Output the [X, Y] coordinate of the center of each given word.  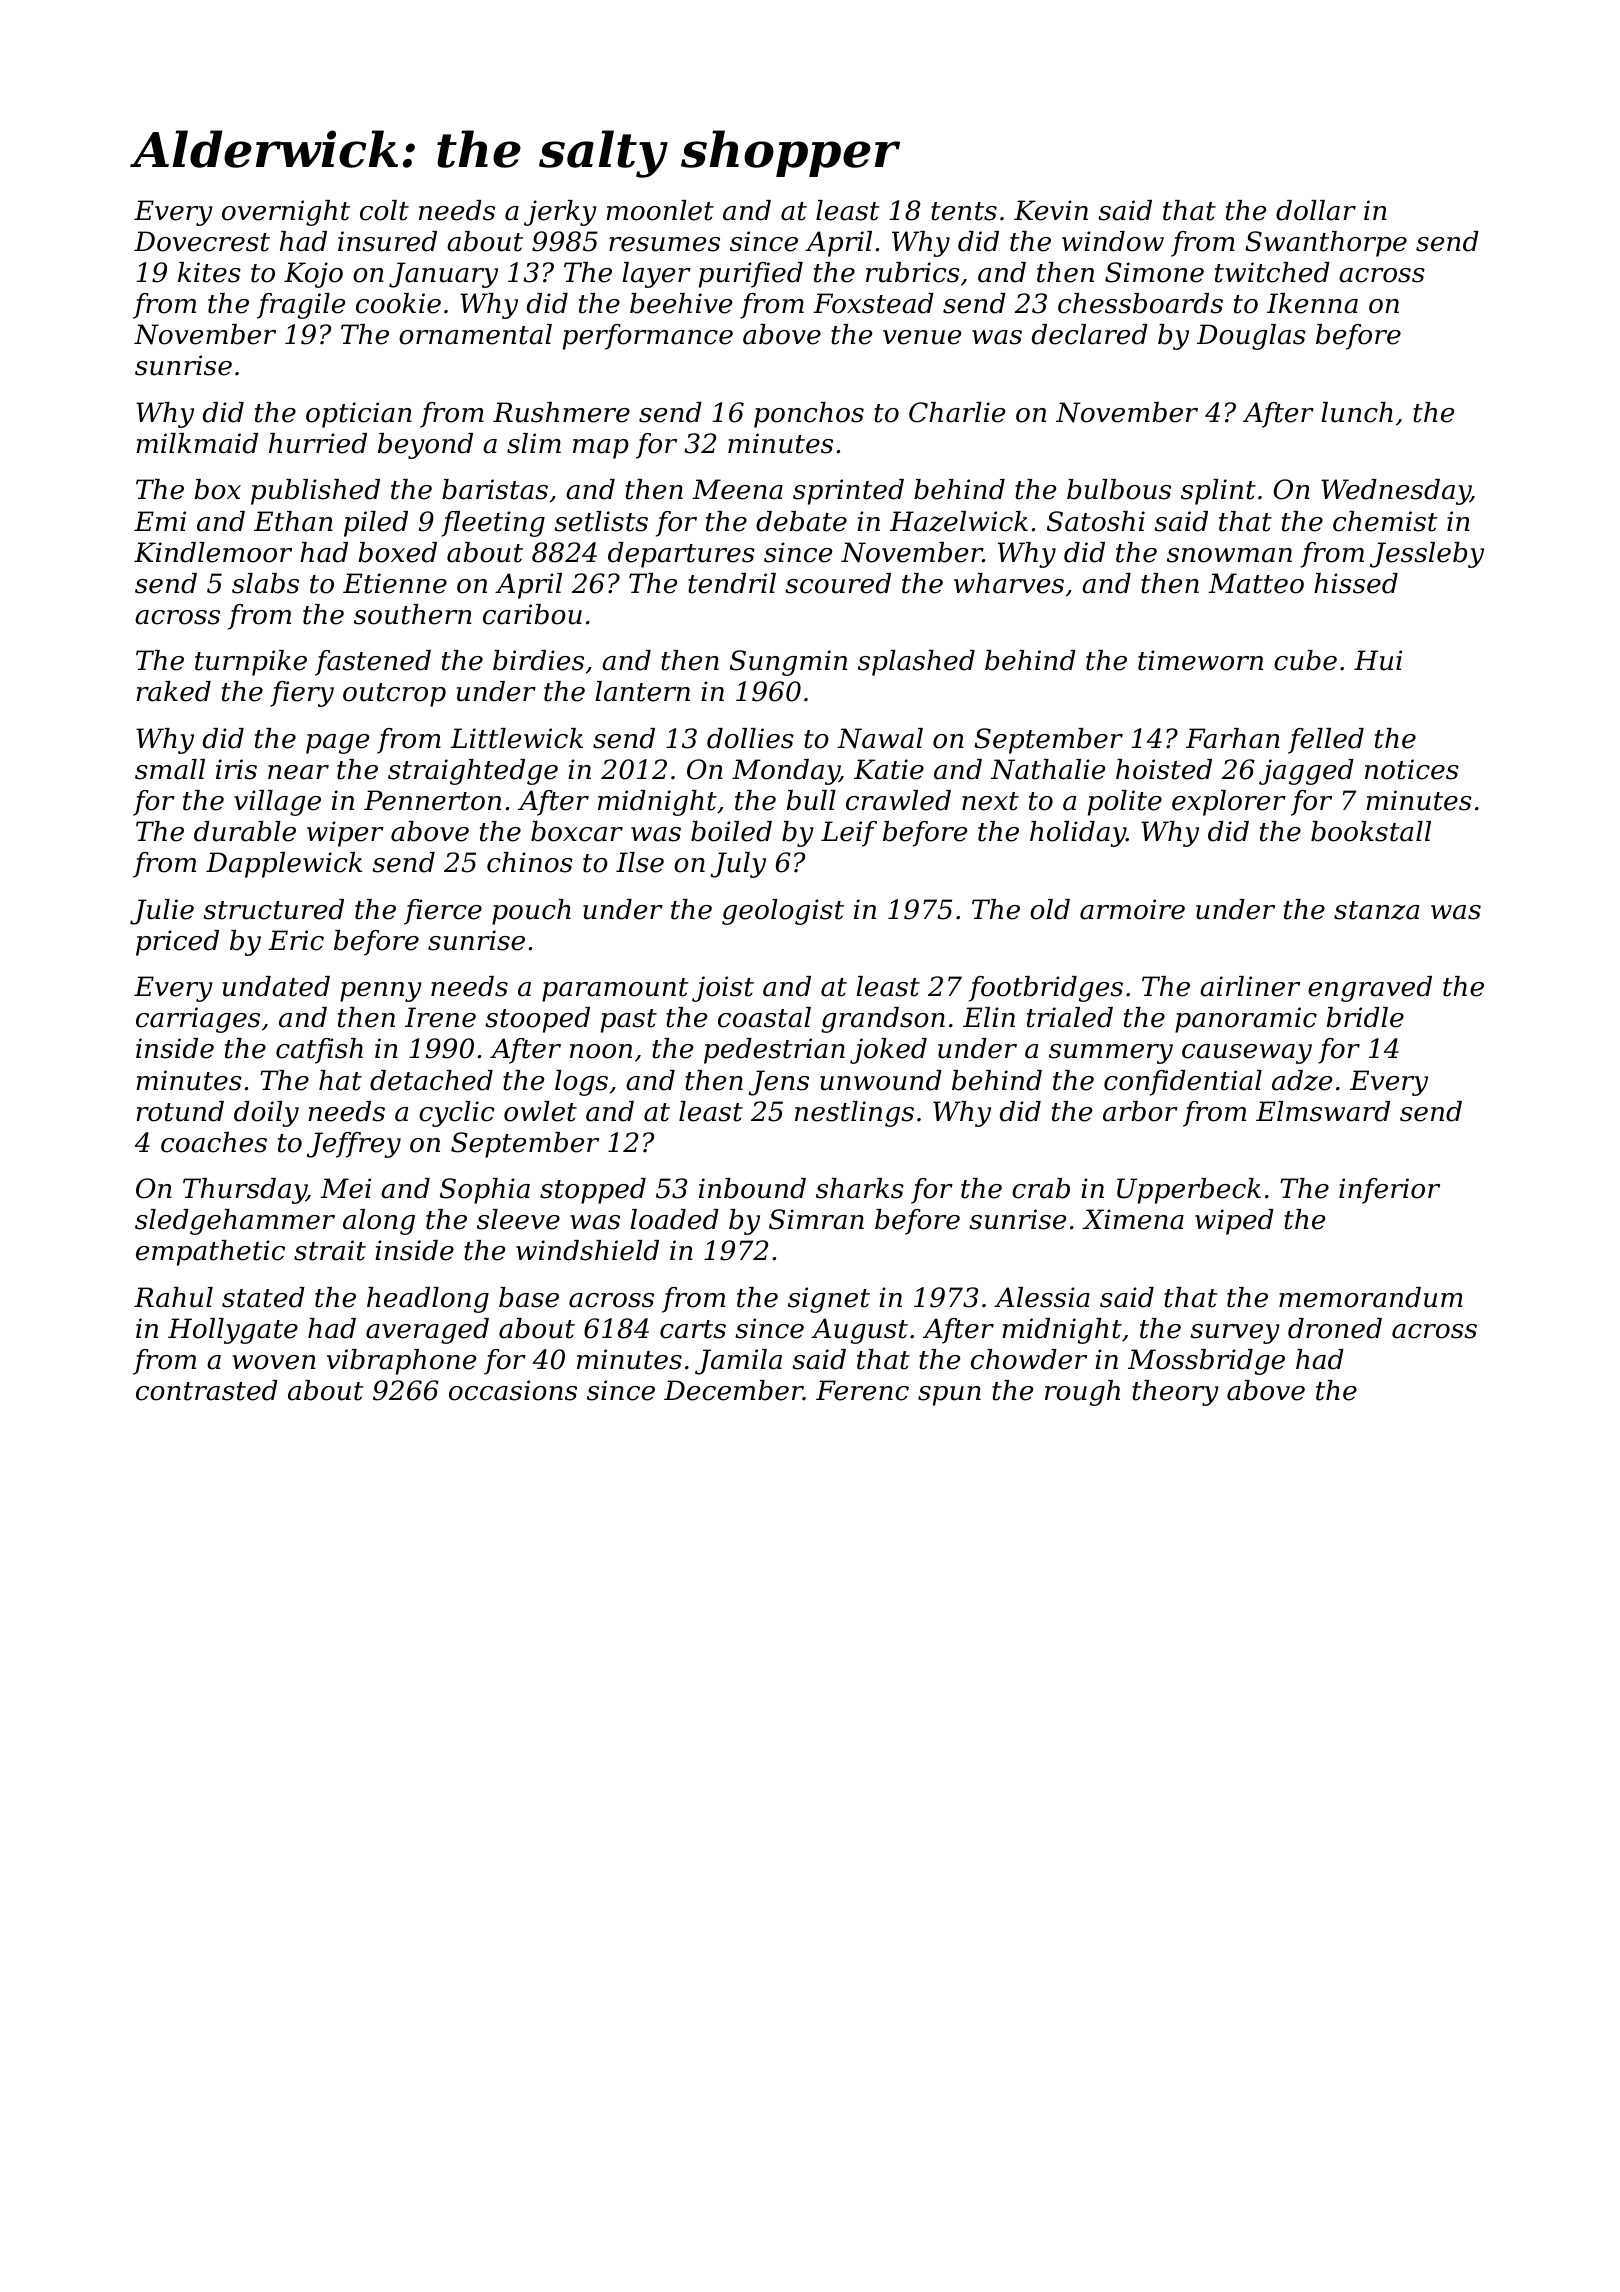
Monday [786, 772]
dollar [1316, 210]
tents [964, 211]
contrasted [207, 1390]
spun [949, 1396]
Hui [1378, 660]
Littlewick [516, 738]
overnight [286, 213]
